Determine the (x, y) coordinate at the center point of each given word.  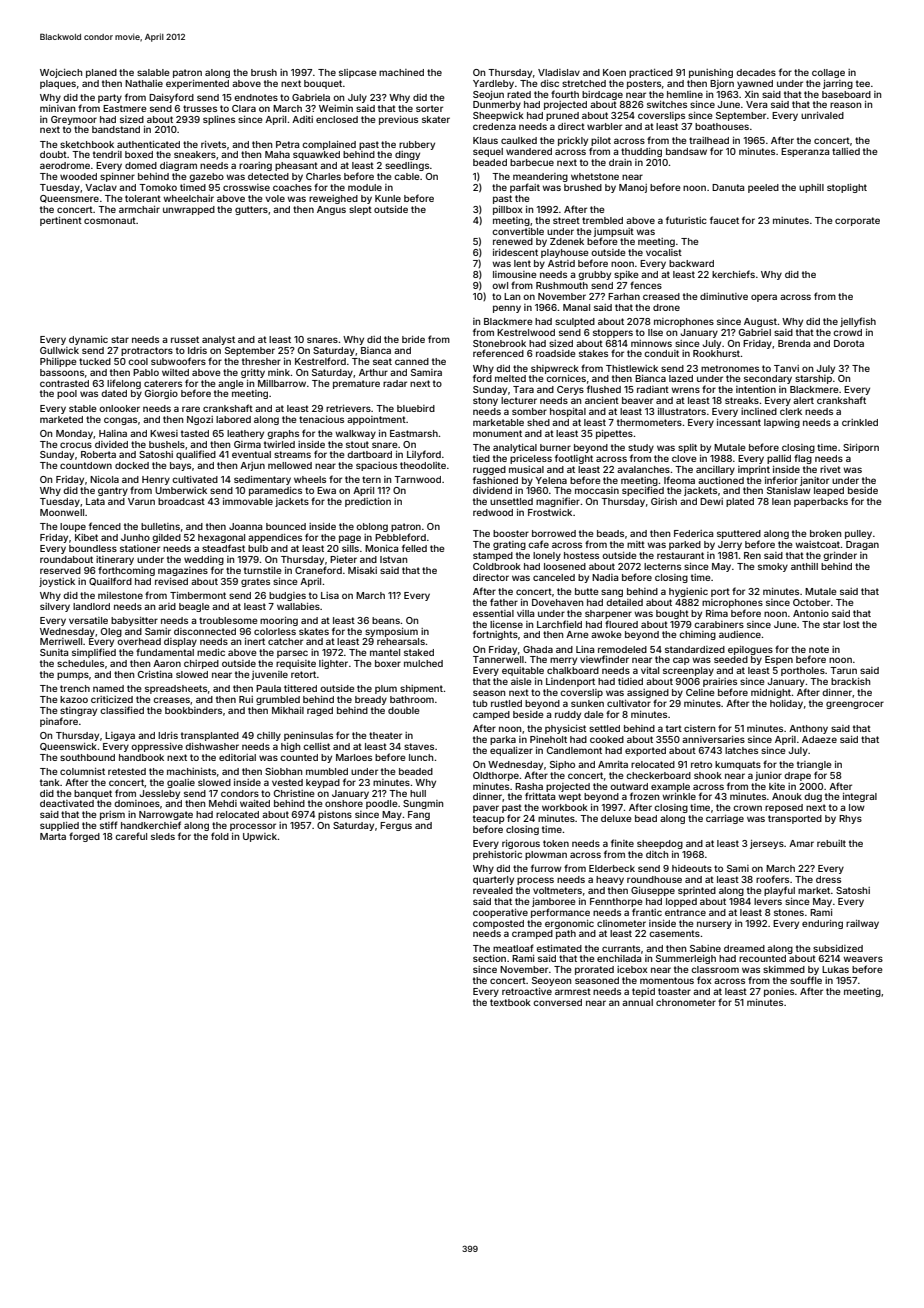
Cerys (570, 390)
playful (779, 891)
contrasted (64, 383)
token (556, 843)
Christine (294, 793)
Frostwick (550, 512)
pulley (858, 534)
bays (180, 466)
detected (268, 176)
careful (131, 836)
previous (398, 120)
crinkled (860, 422)
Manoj (633, 188)
